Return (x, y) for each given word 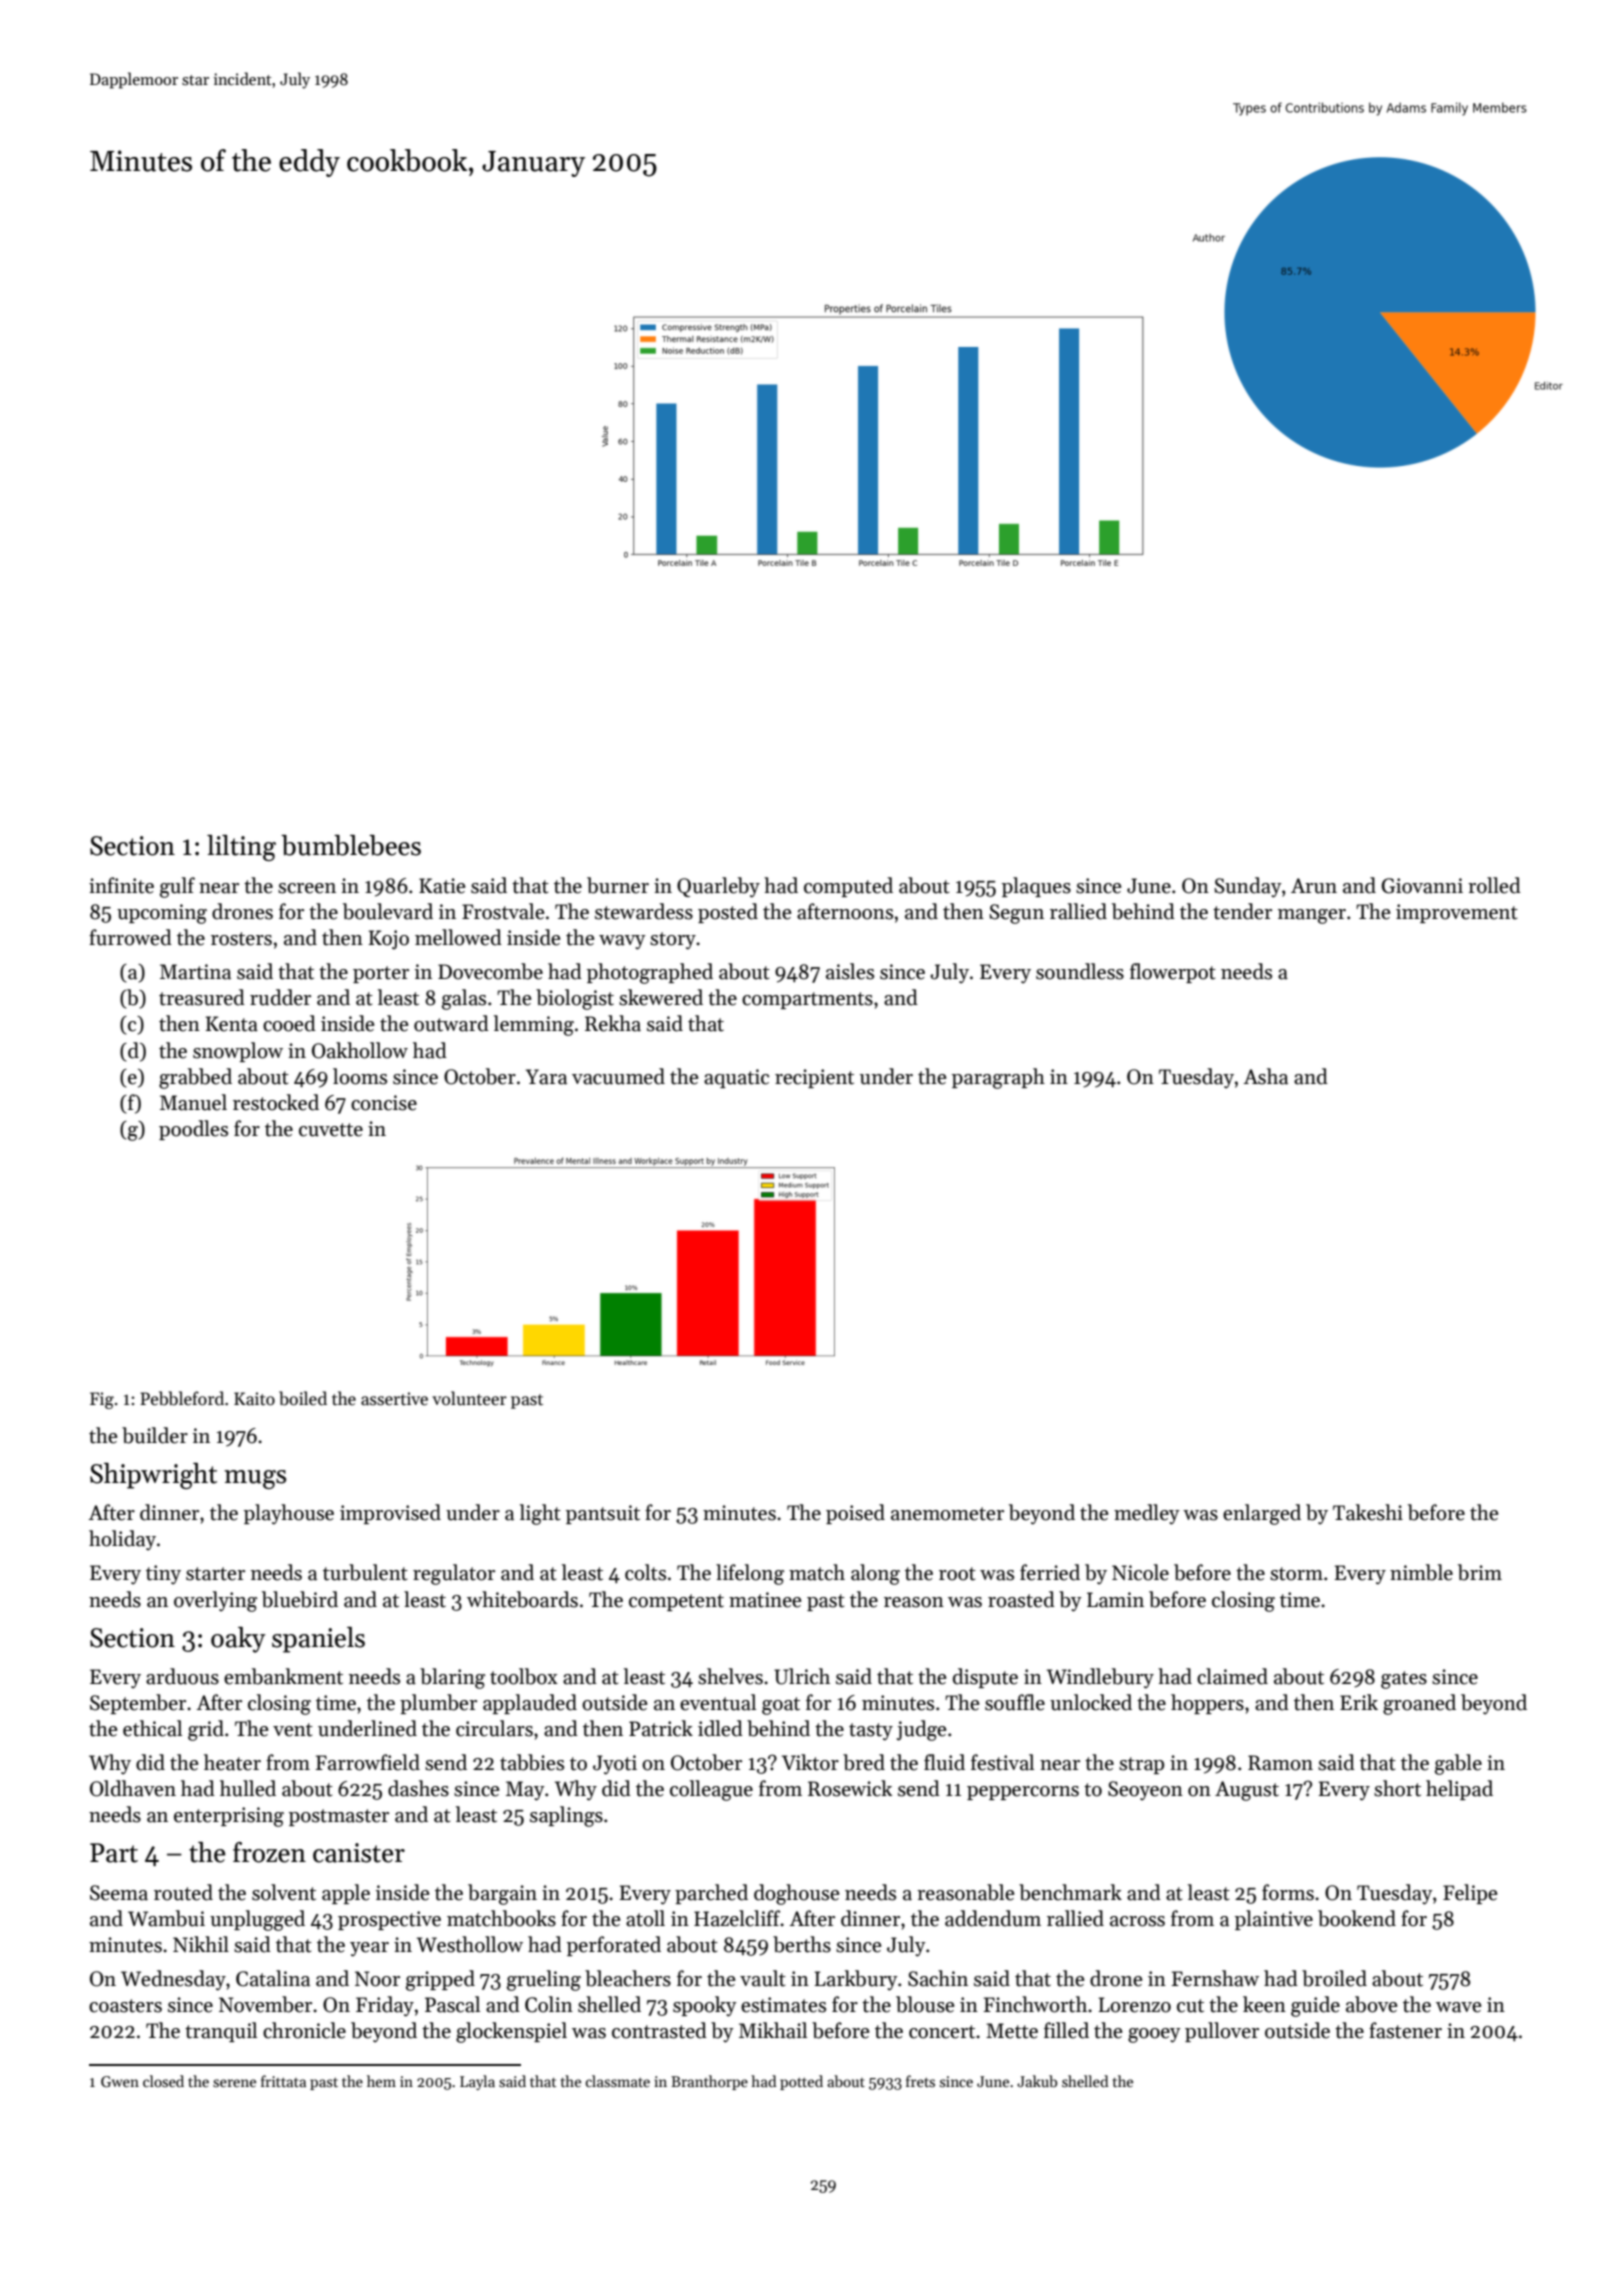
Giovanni (1422, 886)
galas (464, 999)
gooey (1154, 2035)
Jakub (1037, 2081)
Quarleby (718, 887)
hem (381, 2081)
